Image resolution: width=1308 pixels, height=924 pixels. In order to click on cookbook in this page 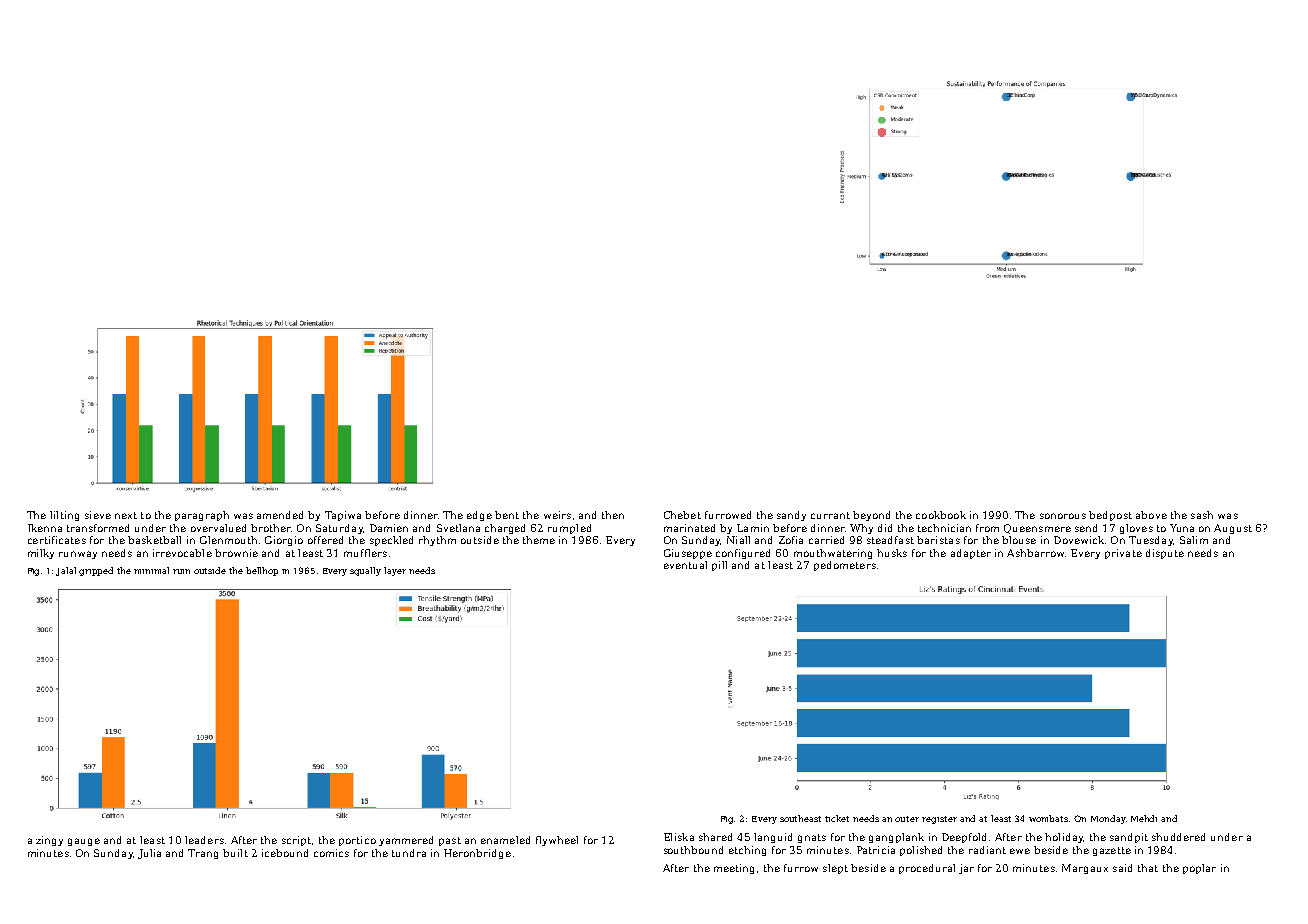, I will do `click(941, 515)`.
